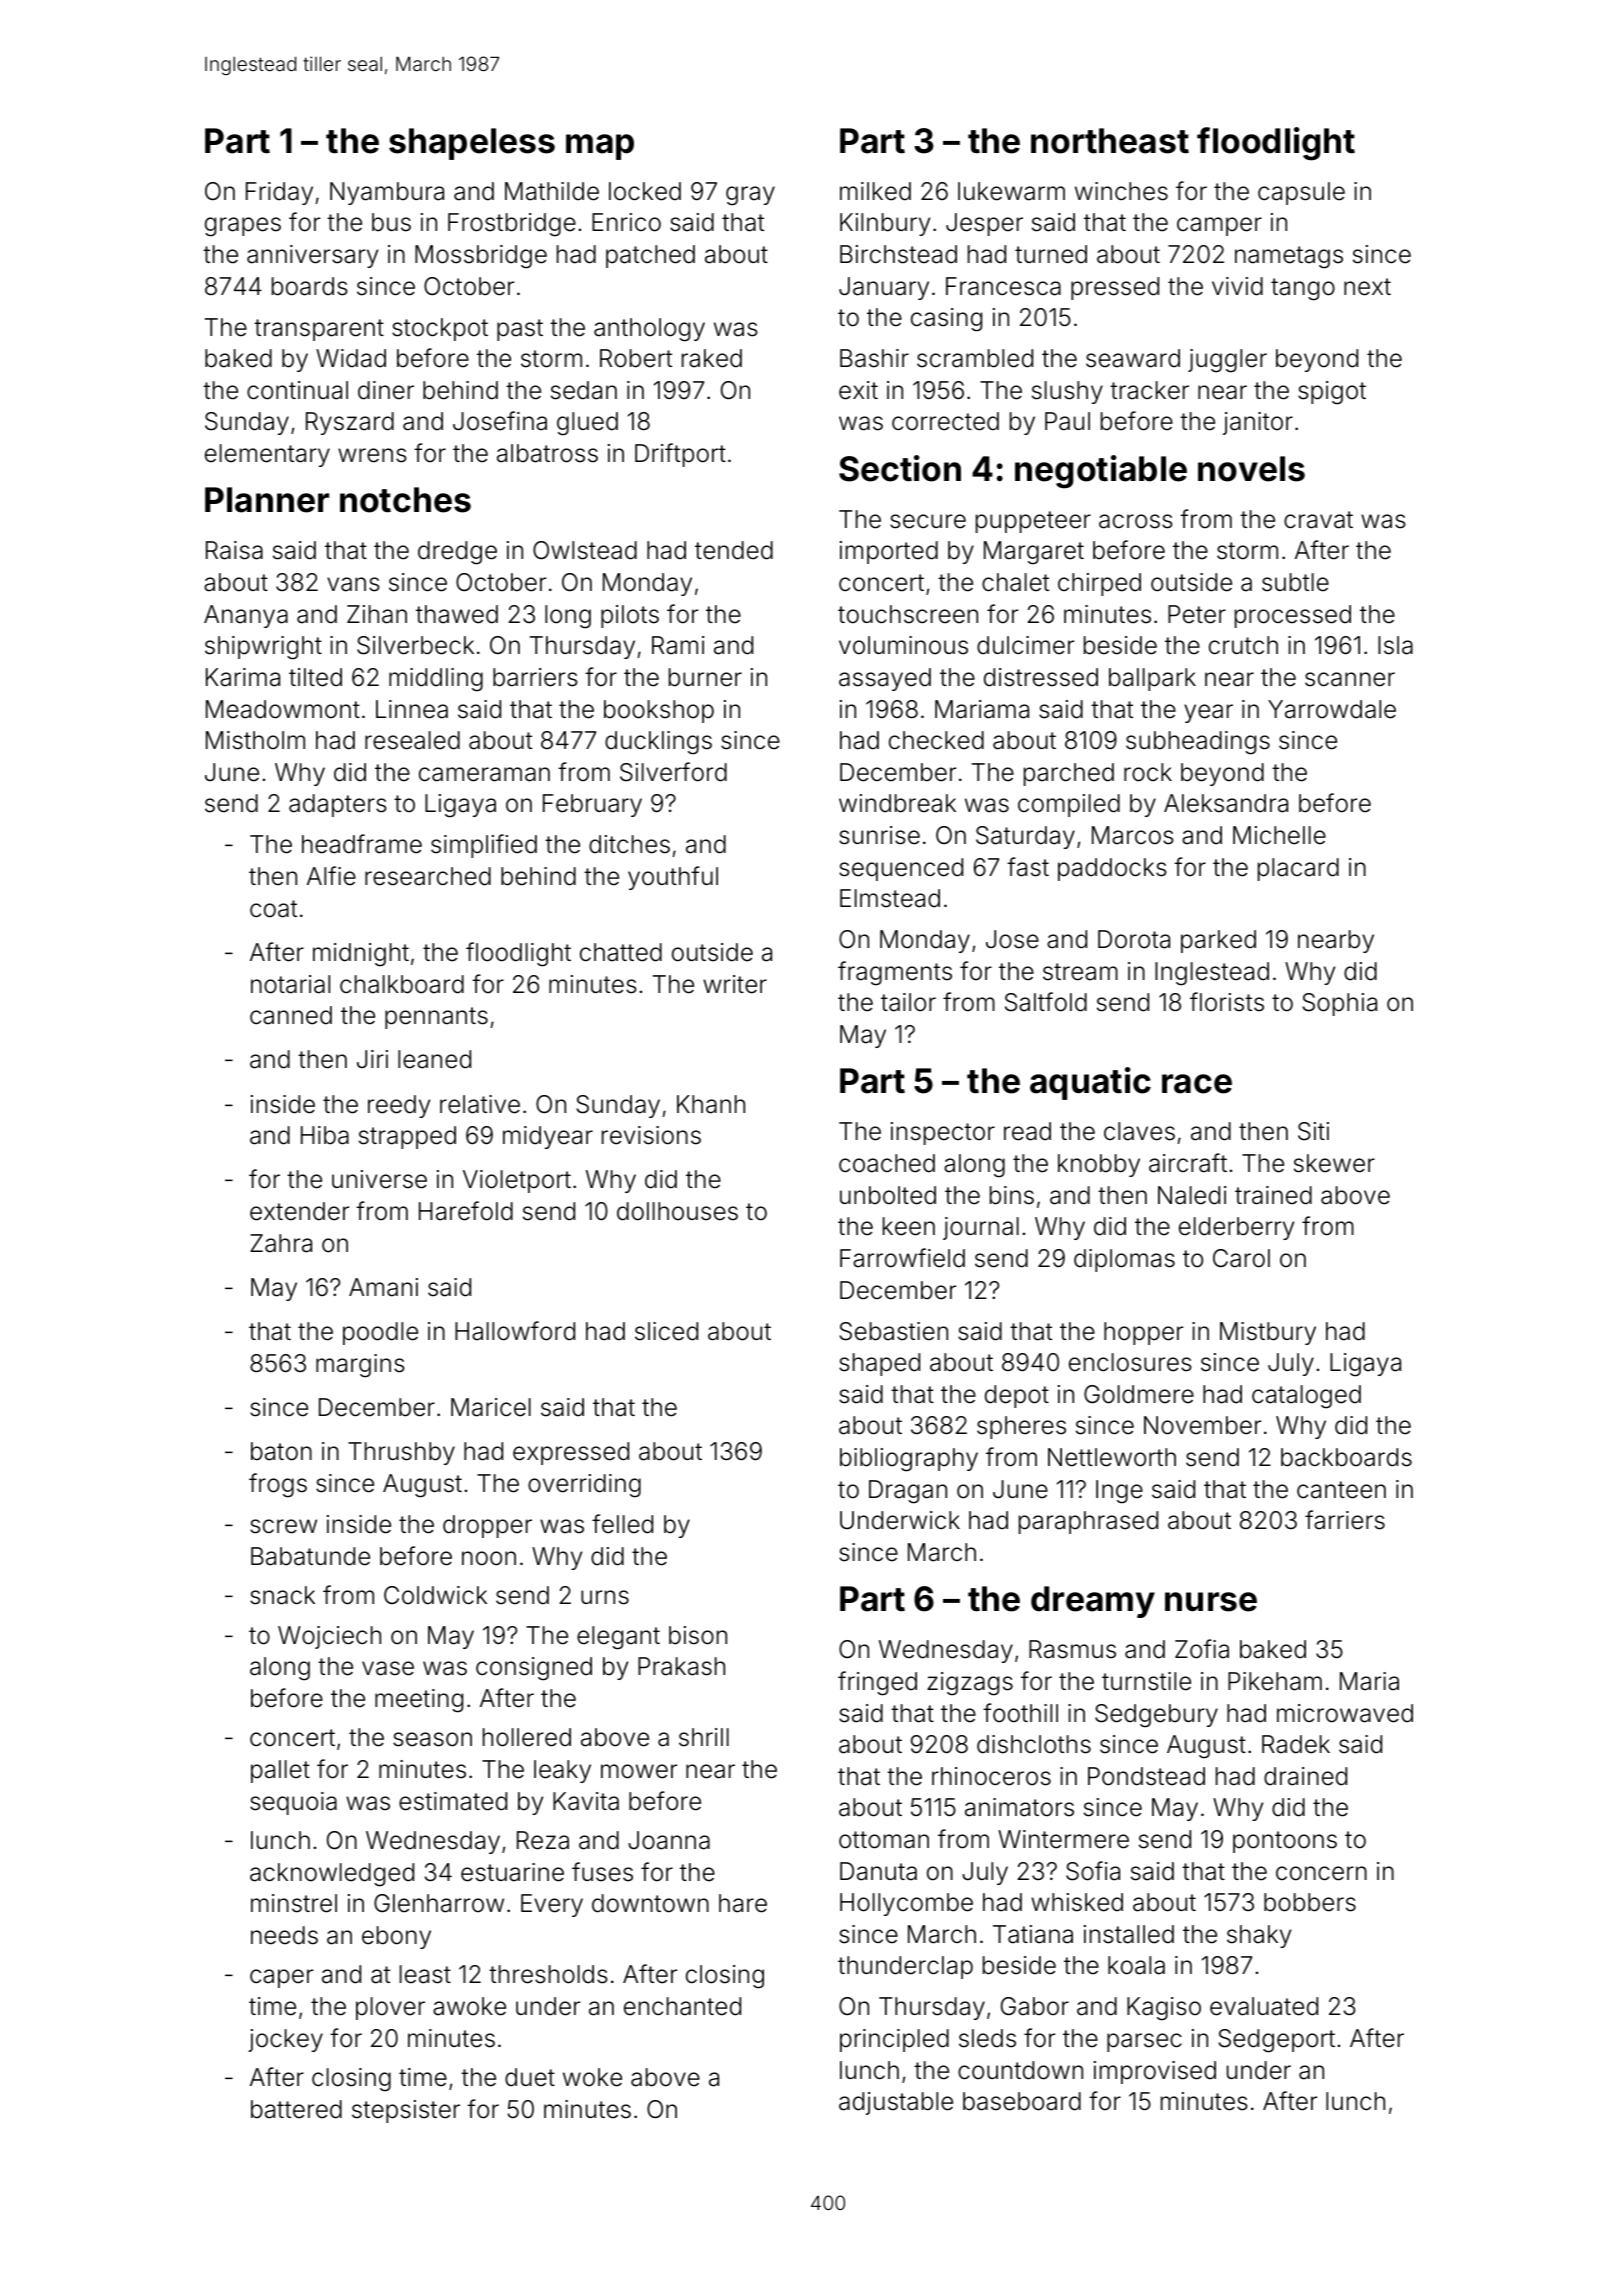 The width and height of the image is (1620, 2292). I want to click on Babatunde, so click(310, 1556).
